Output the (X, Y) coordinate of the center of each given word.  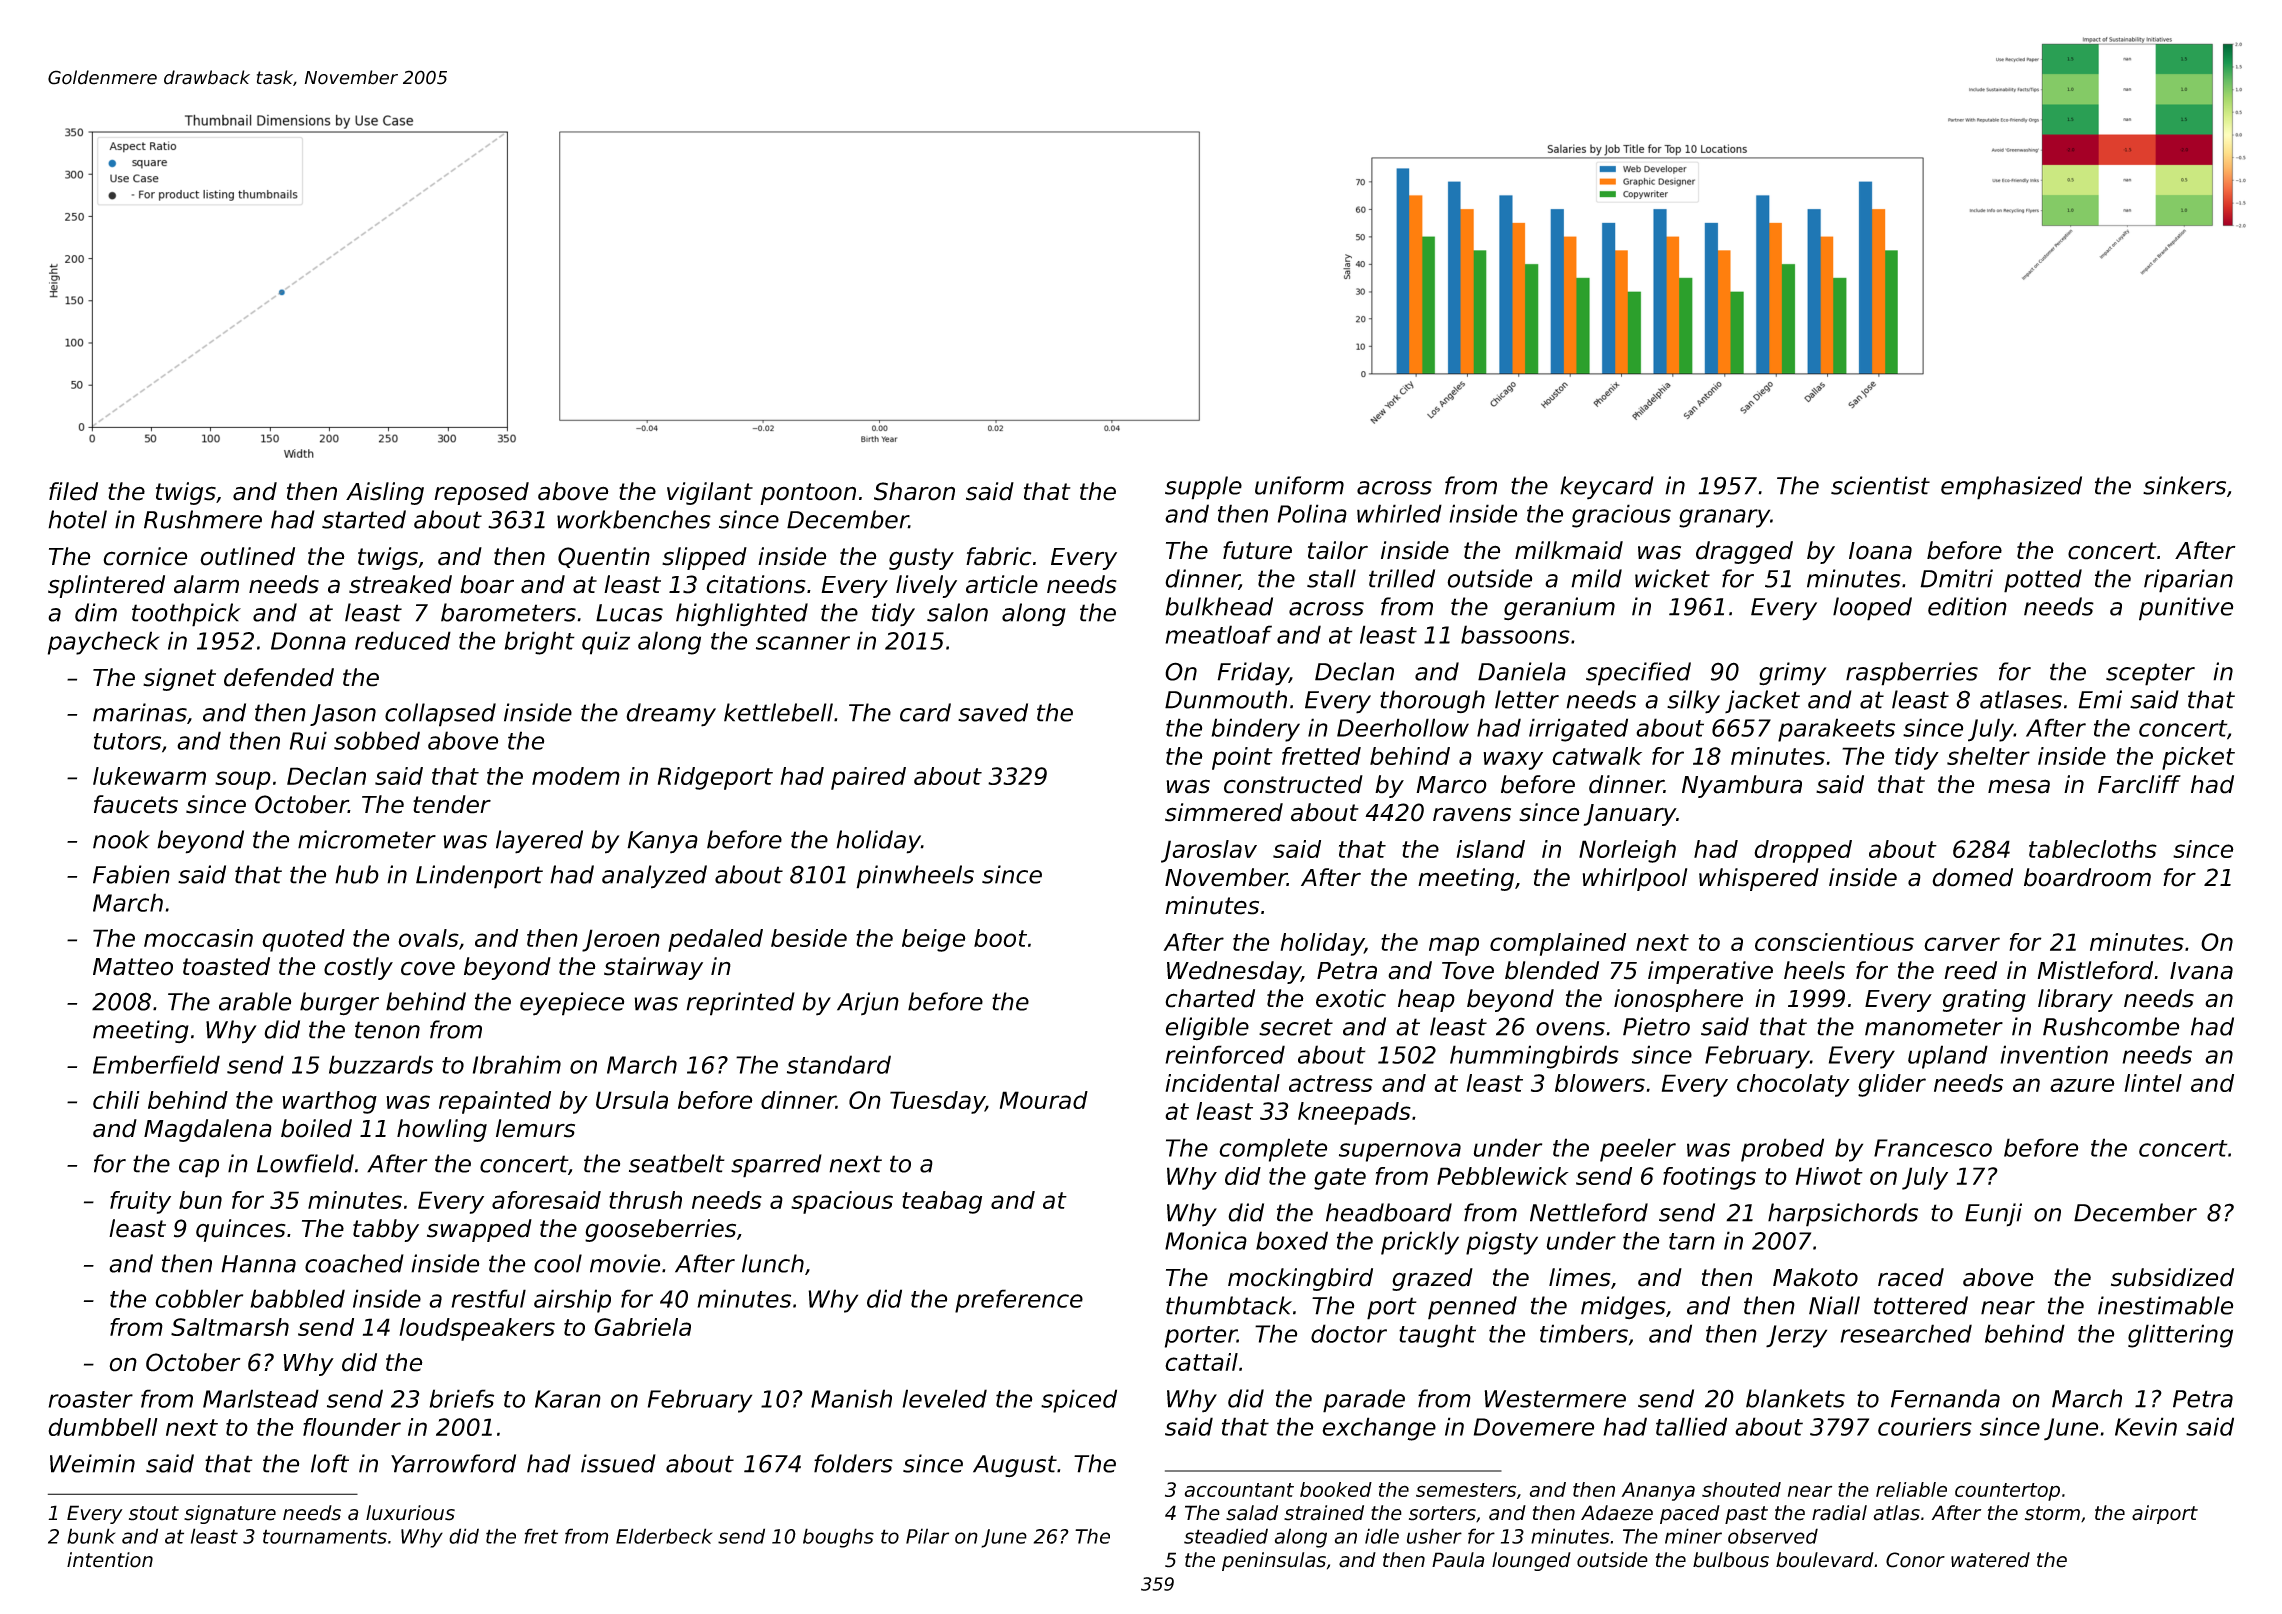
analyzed (654, 877)
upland (1948, 1057)
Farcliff (2139, 784)
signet (179, 679)
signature (230, 1514)
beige (934, 940)
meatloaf (1218, 634)
